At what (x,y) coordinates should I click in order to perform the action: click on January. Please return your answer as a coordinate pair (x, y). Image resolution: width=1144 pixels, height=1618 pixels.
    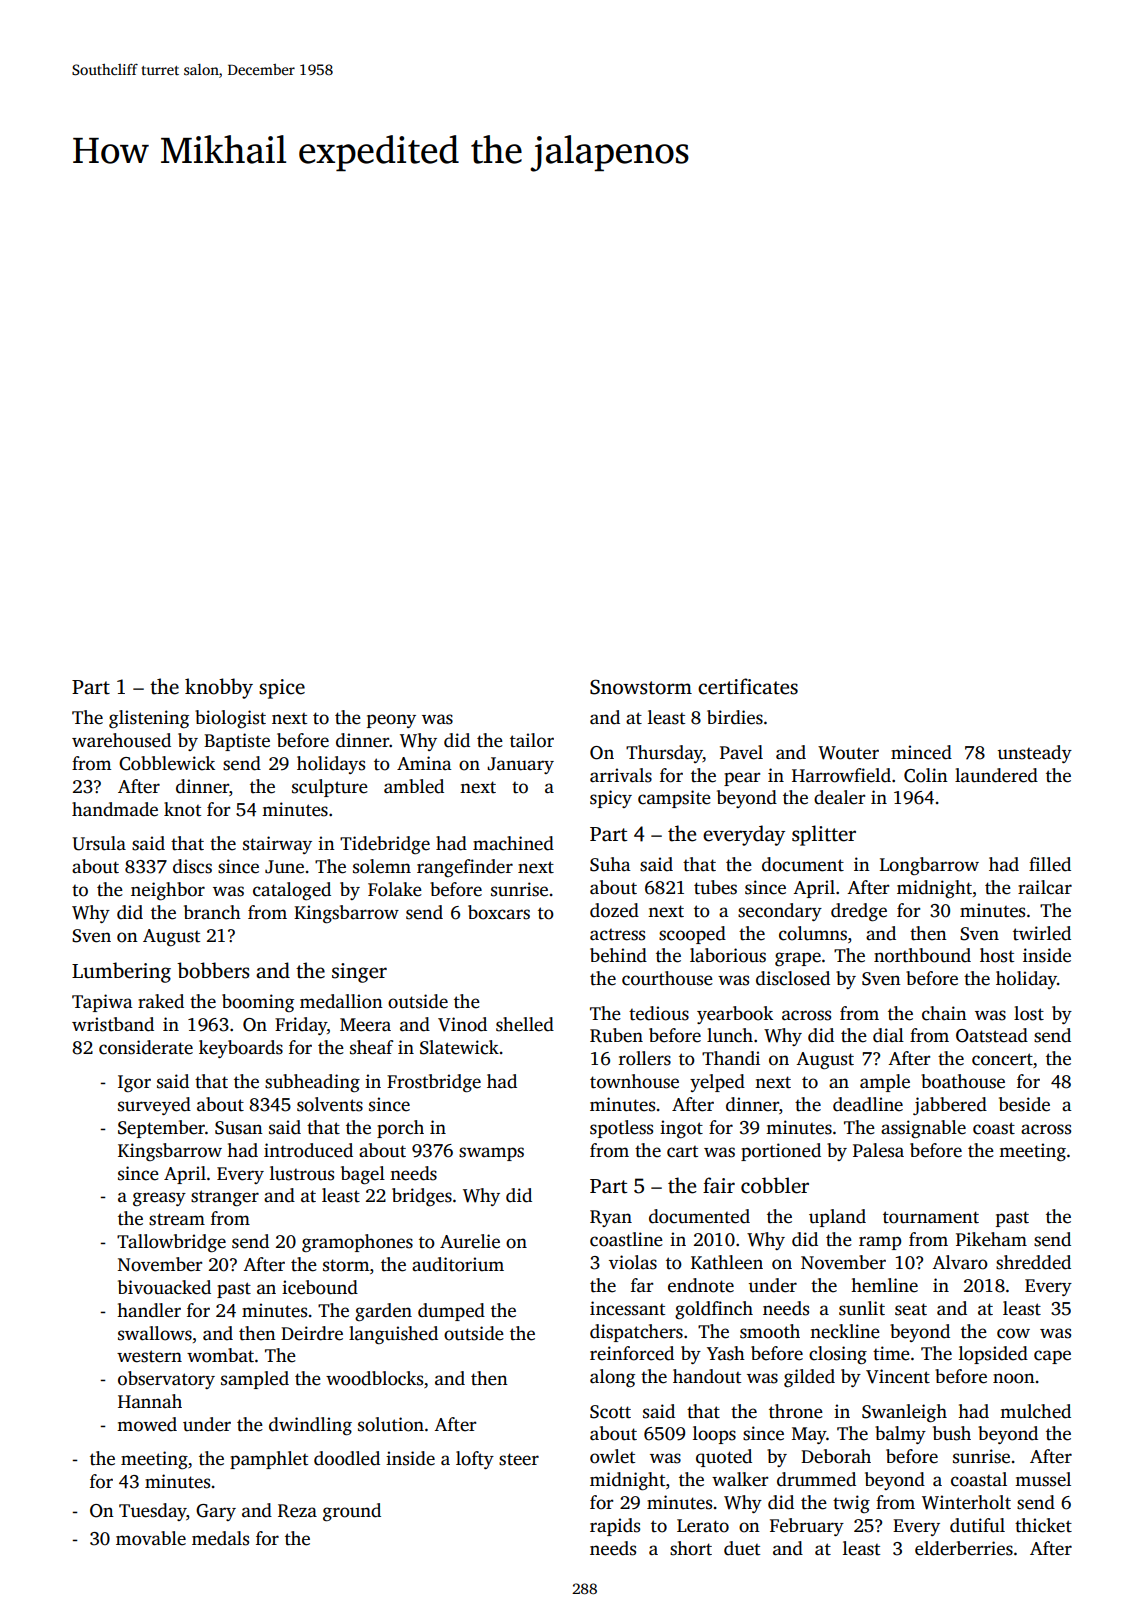
    Looking at the image, I should click on (520, 765).
